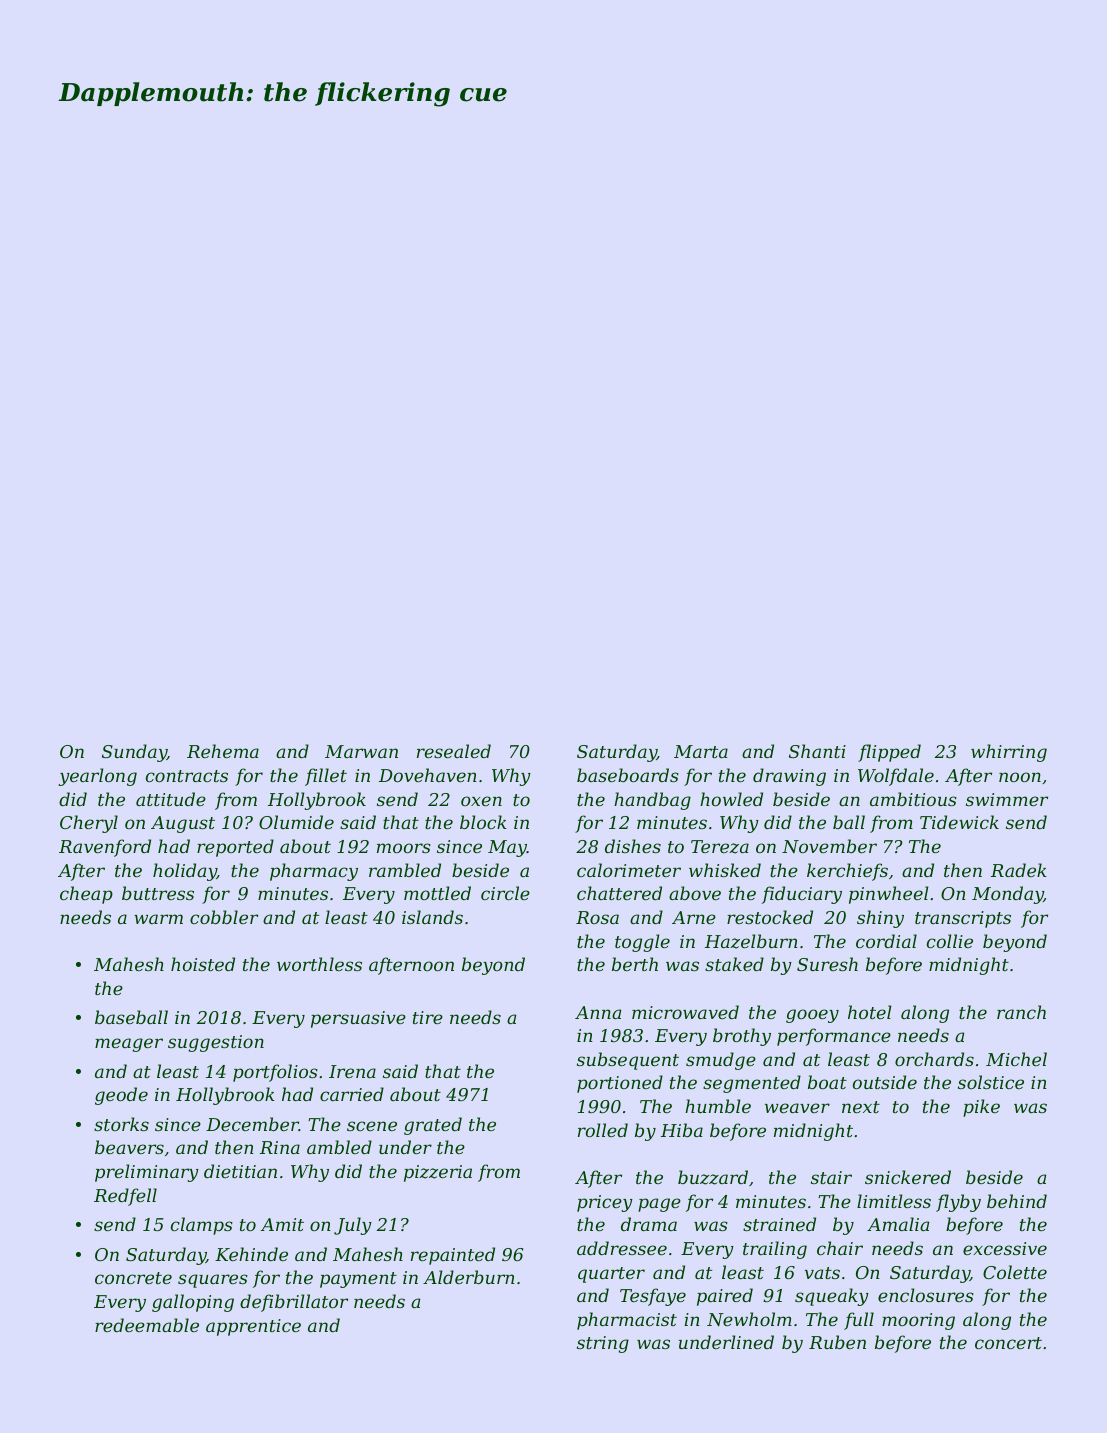  I want to click on collie, so click(950, 941).
